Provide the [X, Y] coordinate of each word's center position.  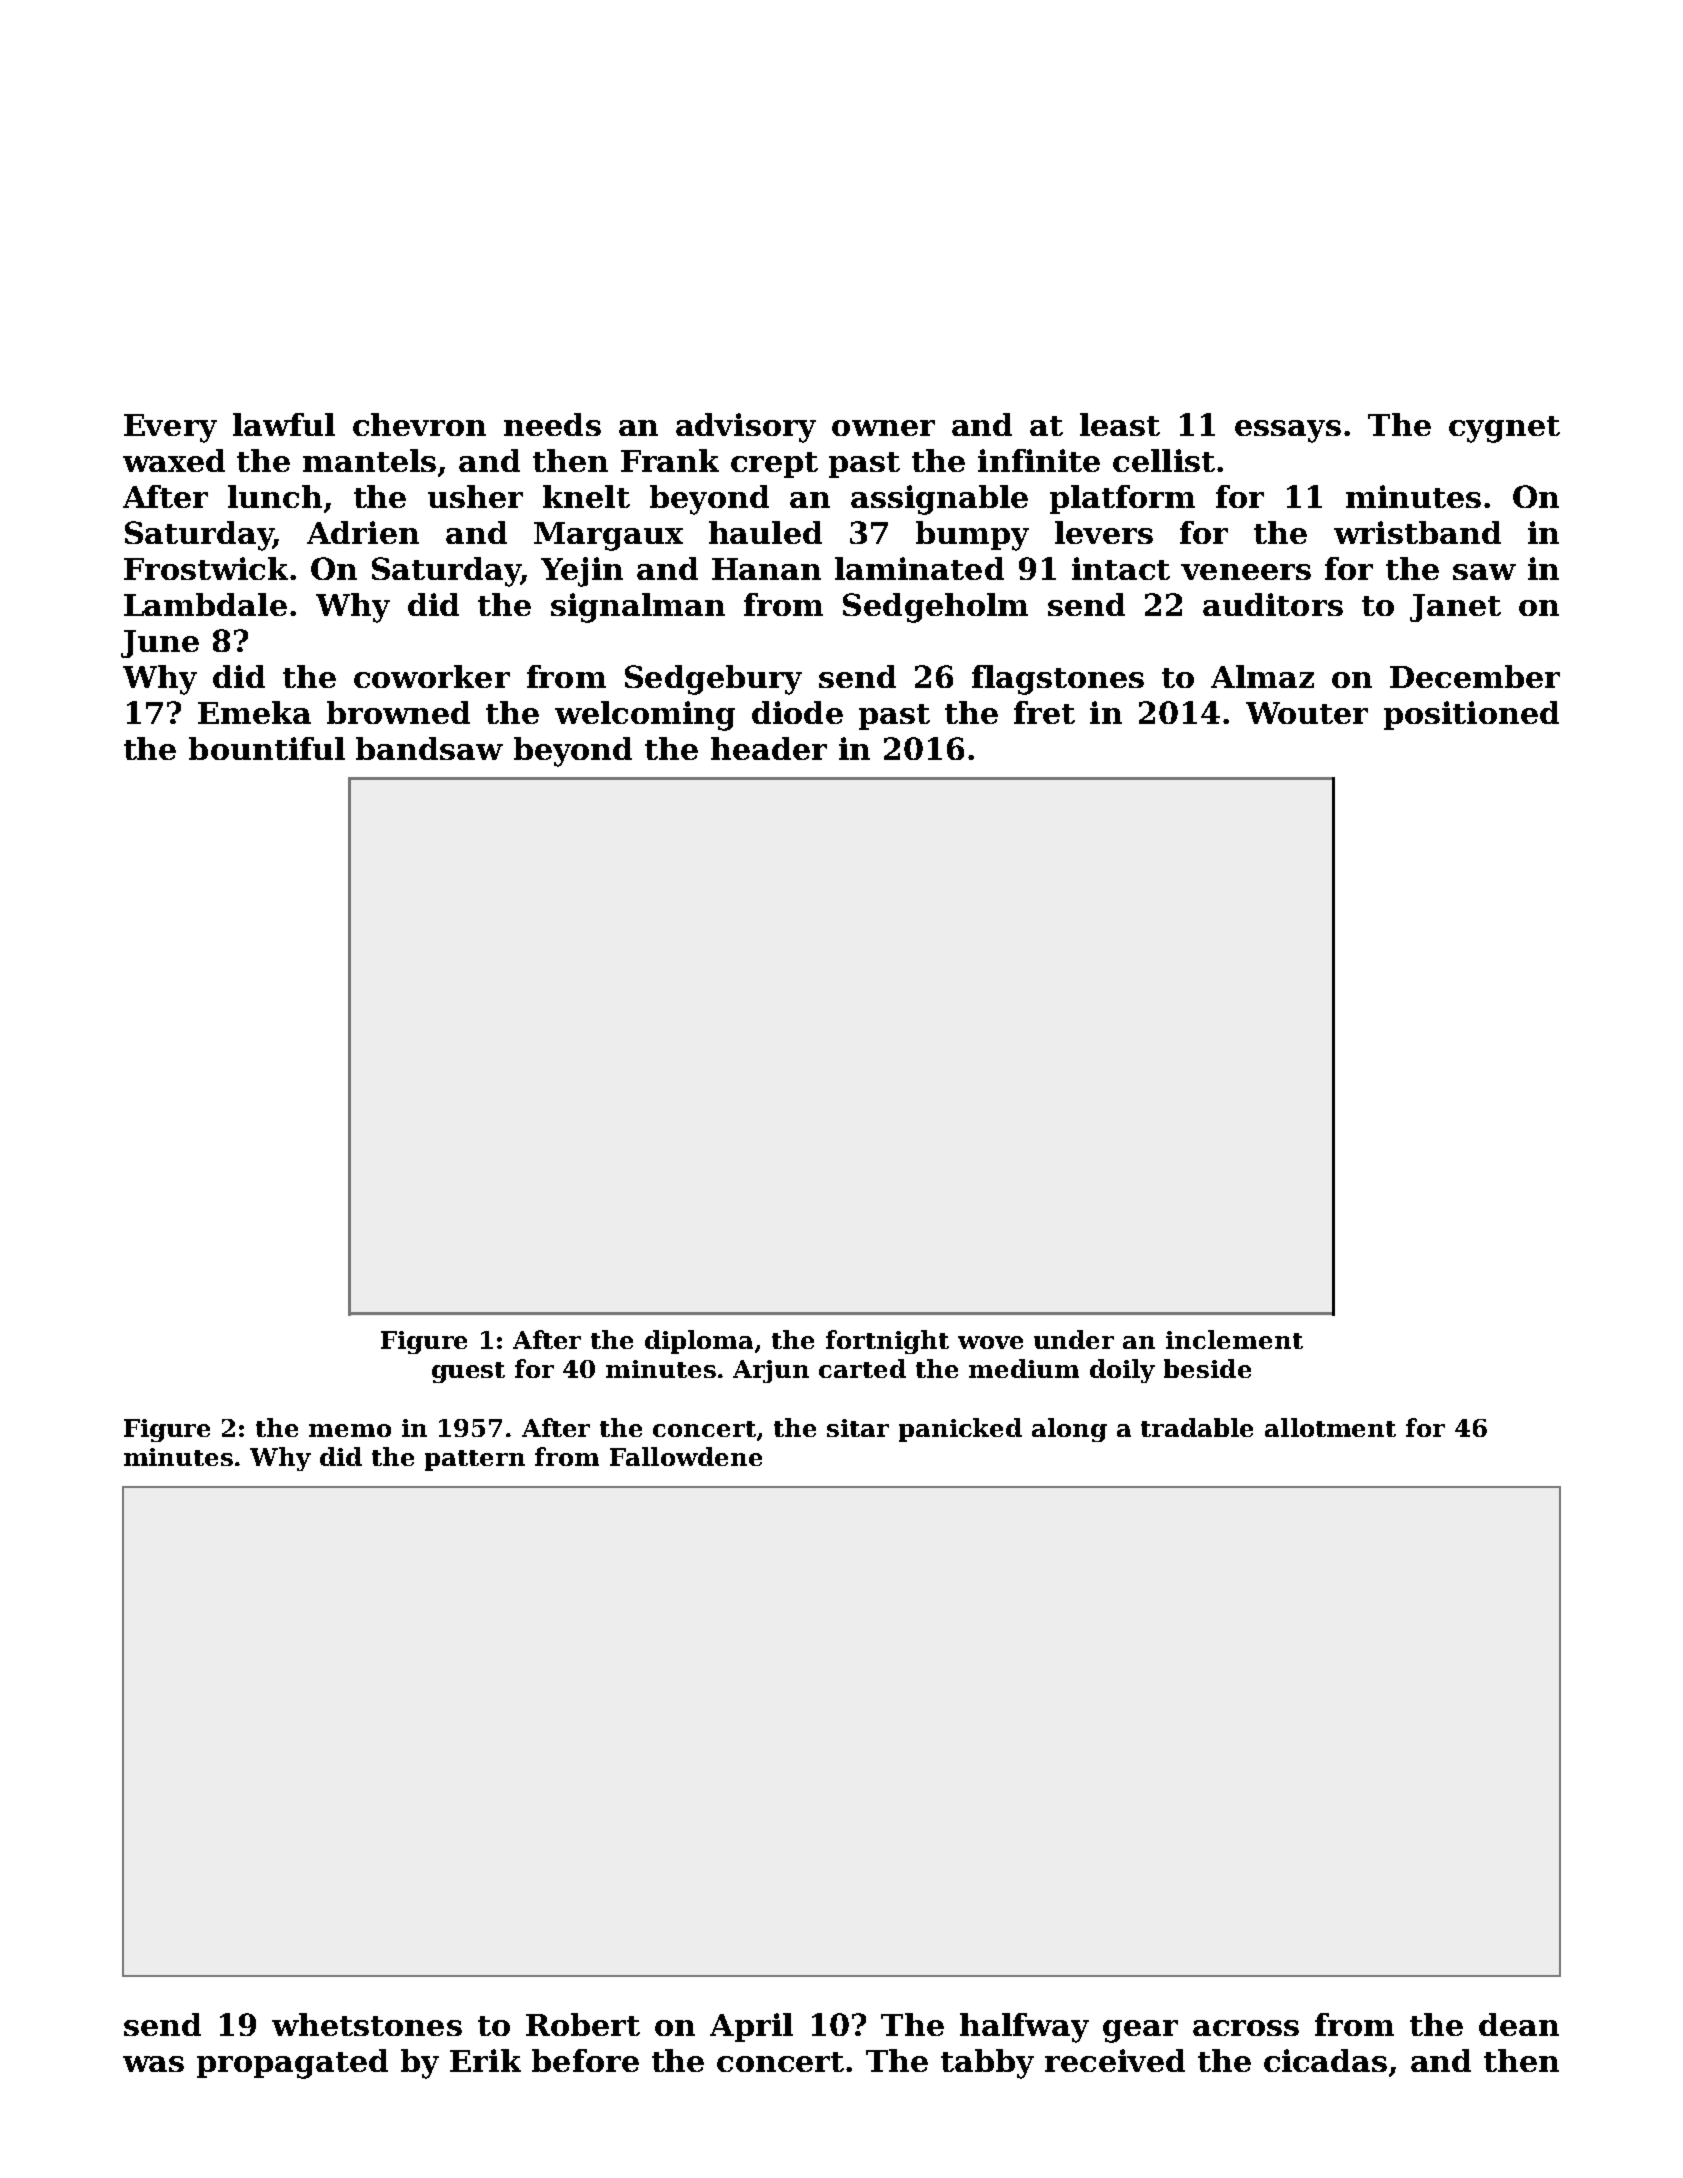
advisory [746, 428]
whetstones [367, 2024]
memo [350, 1430]
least [1120, 424]
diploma [699, 1342]
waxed [174, 460]
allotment [1330, 1427]
